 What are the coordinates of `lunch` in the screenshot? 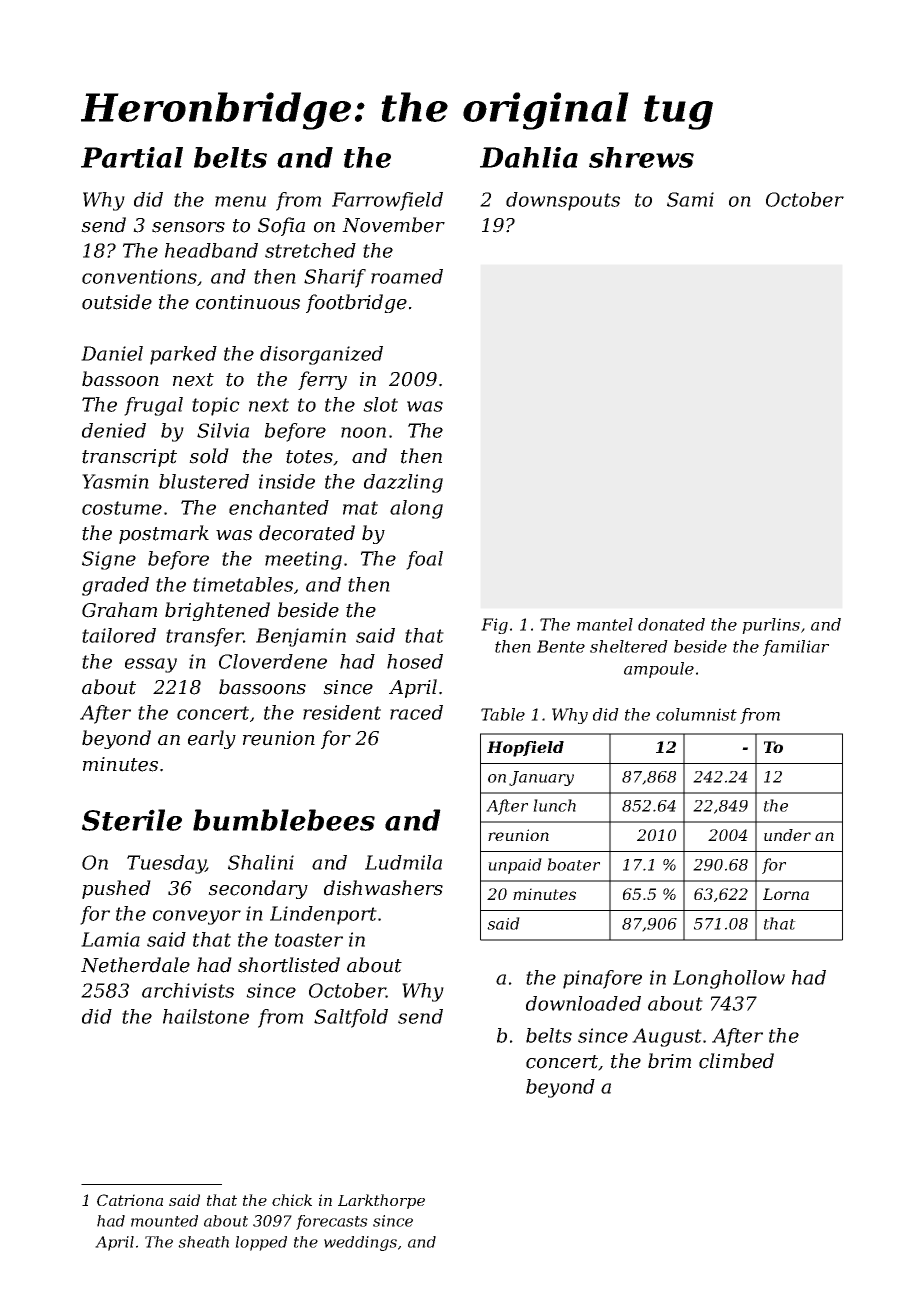 It's located at (554, 805).
